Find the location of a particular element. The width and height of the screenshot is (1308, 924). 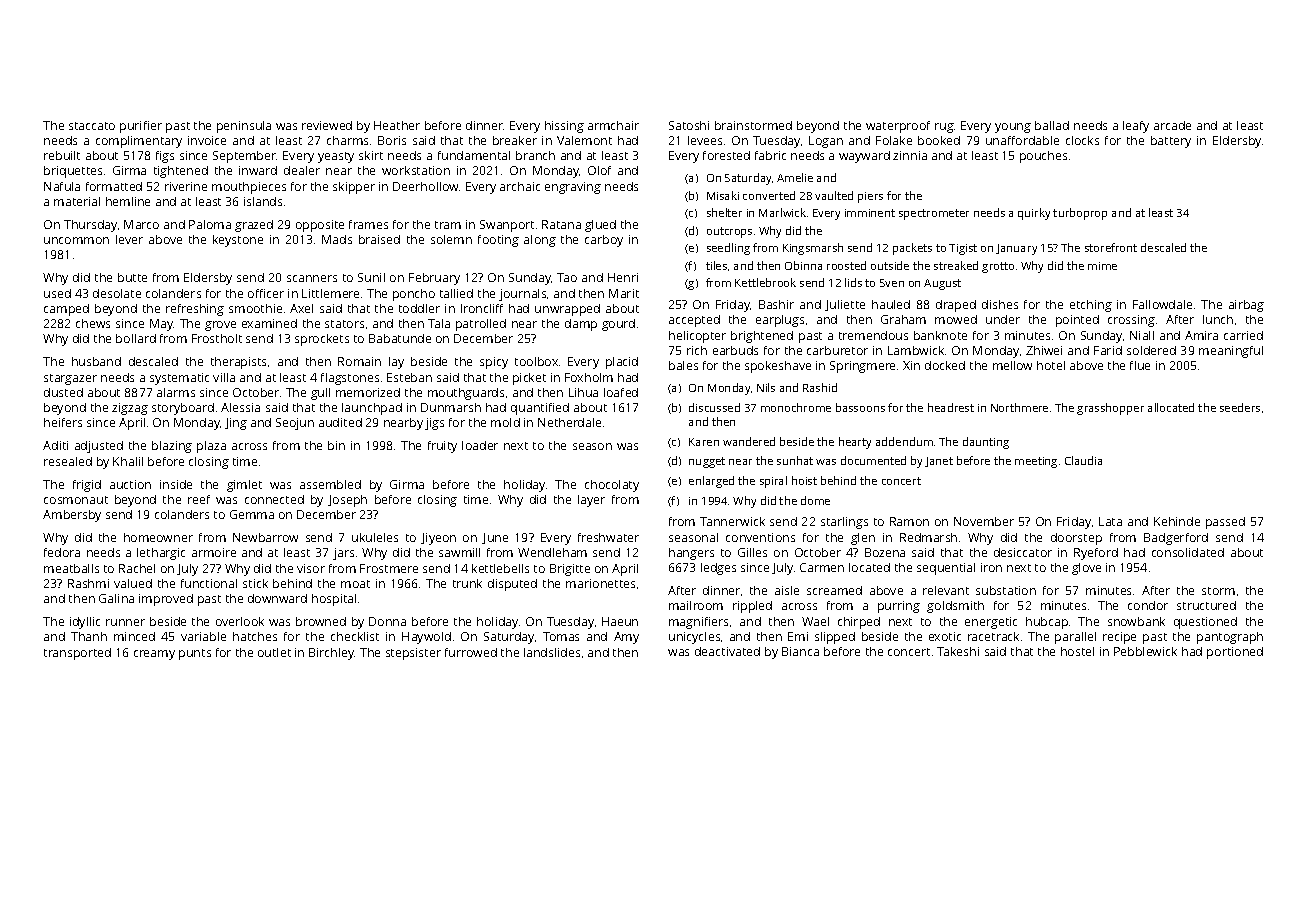

freshwater is located at coordinates (608, 537).
